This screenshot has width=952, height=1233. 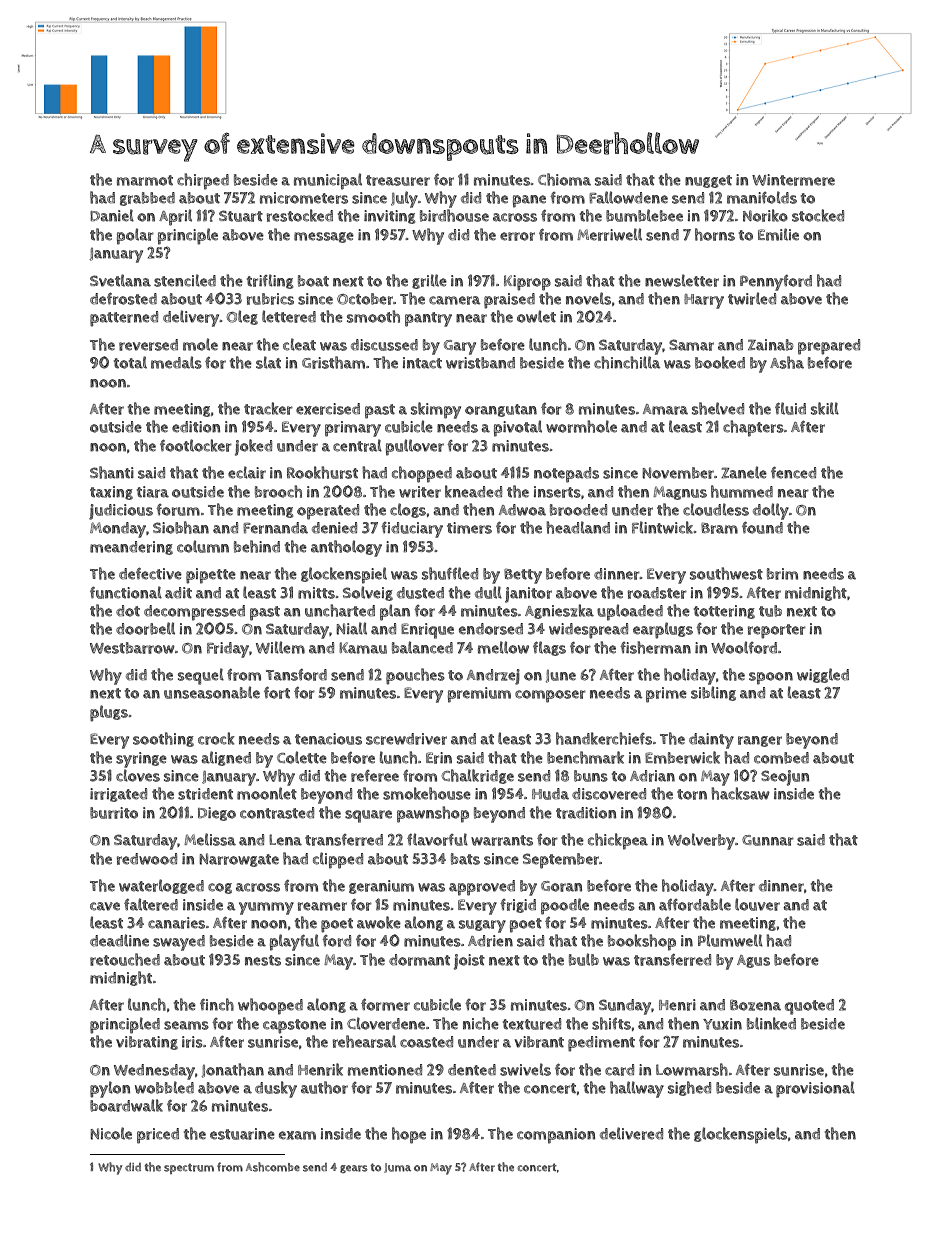 I want to click on hummed, so click(x=742, y=491).
